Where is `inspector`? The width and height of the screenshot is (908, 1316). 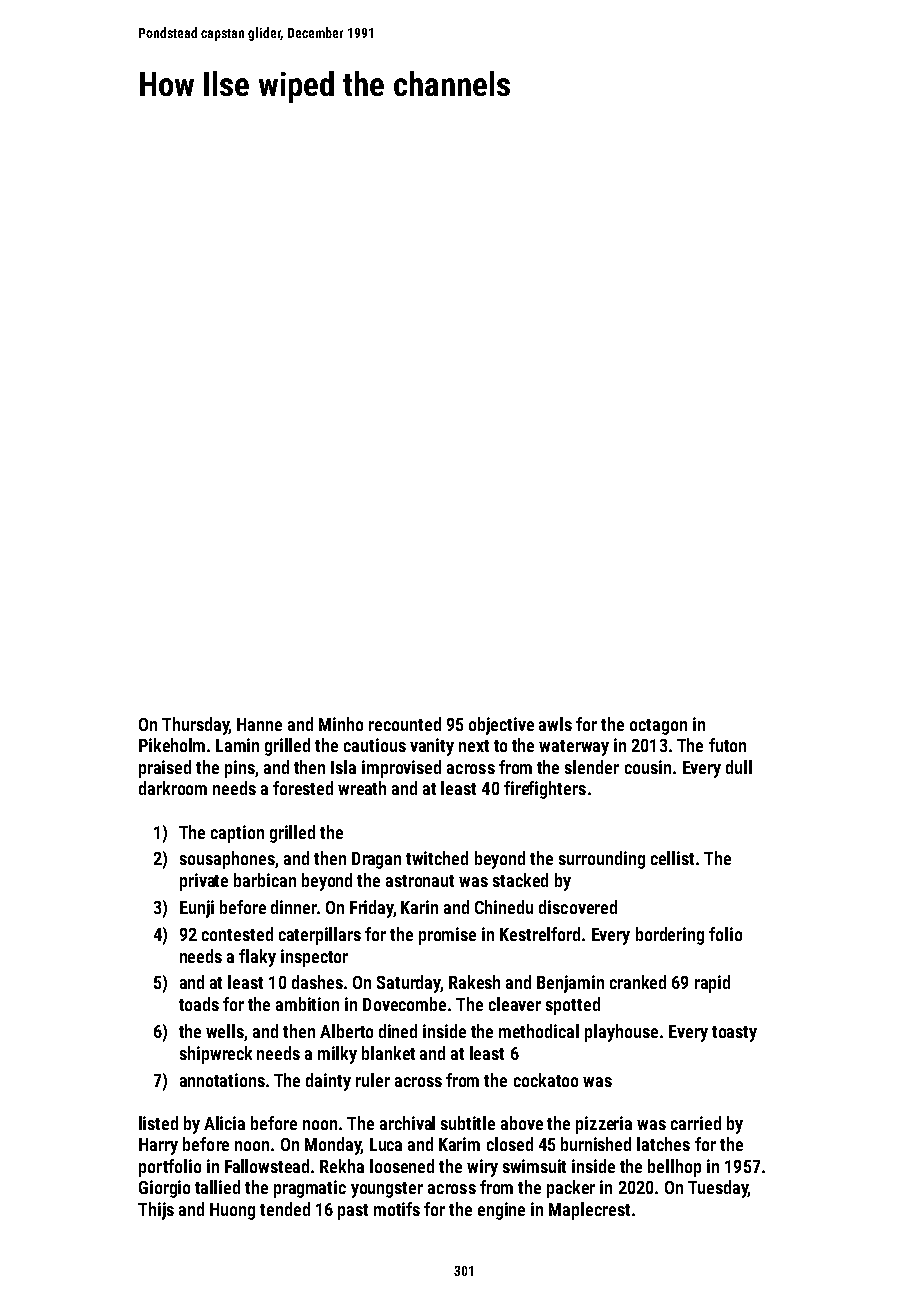
inspector is located at coordinates (314, 958).
